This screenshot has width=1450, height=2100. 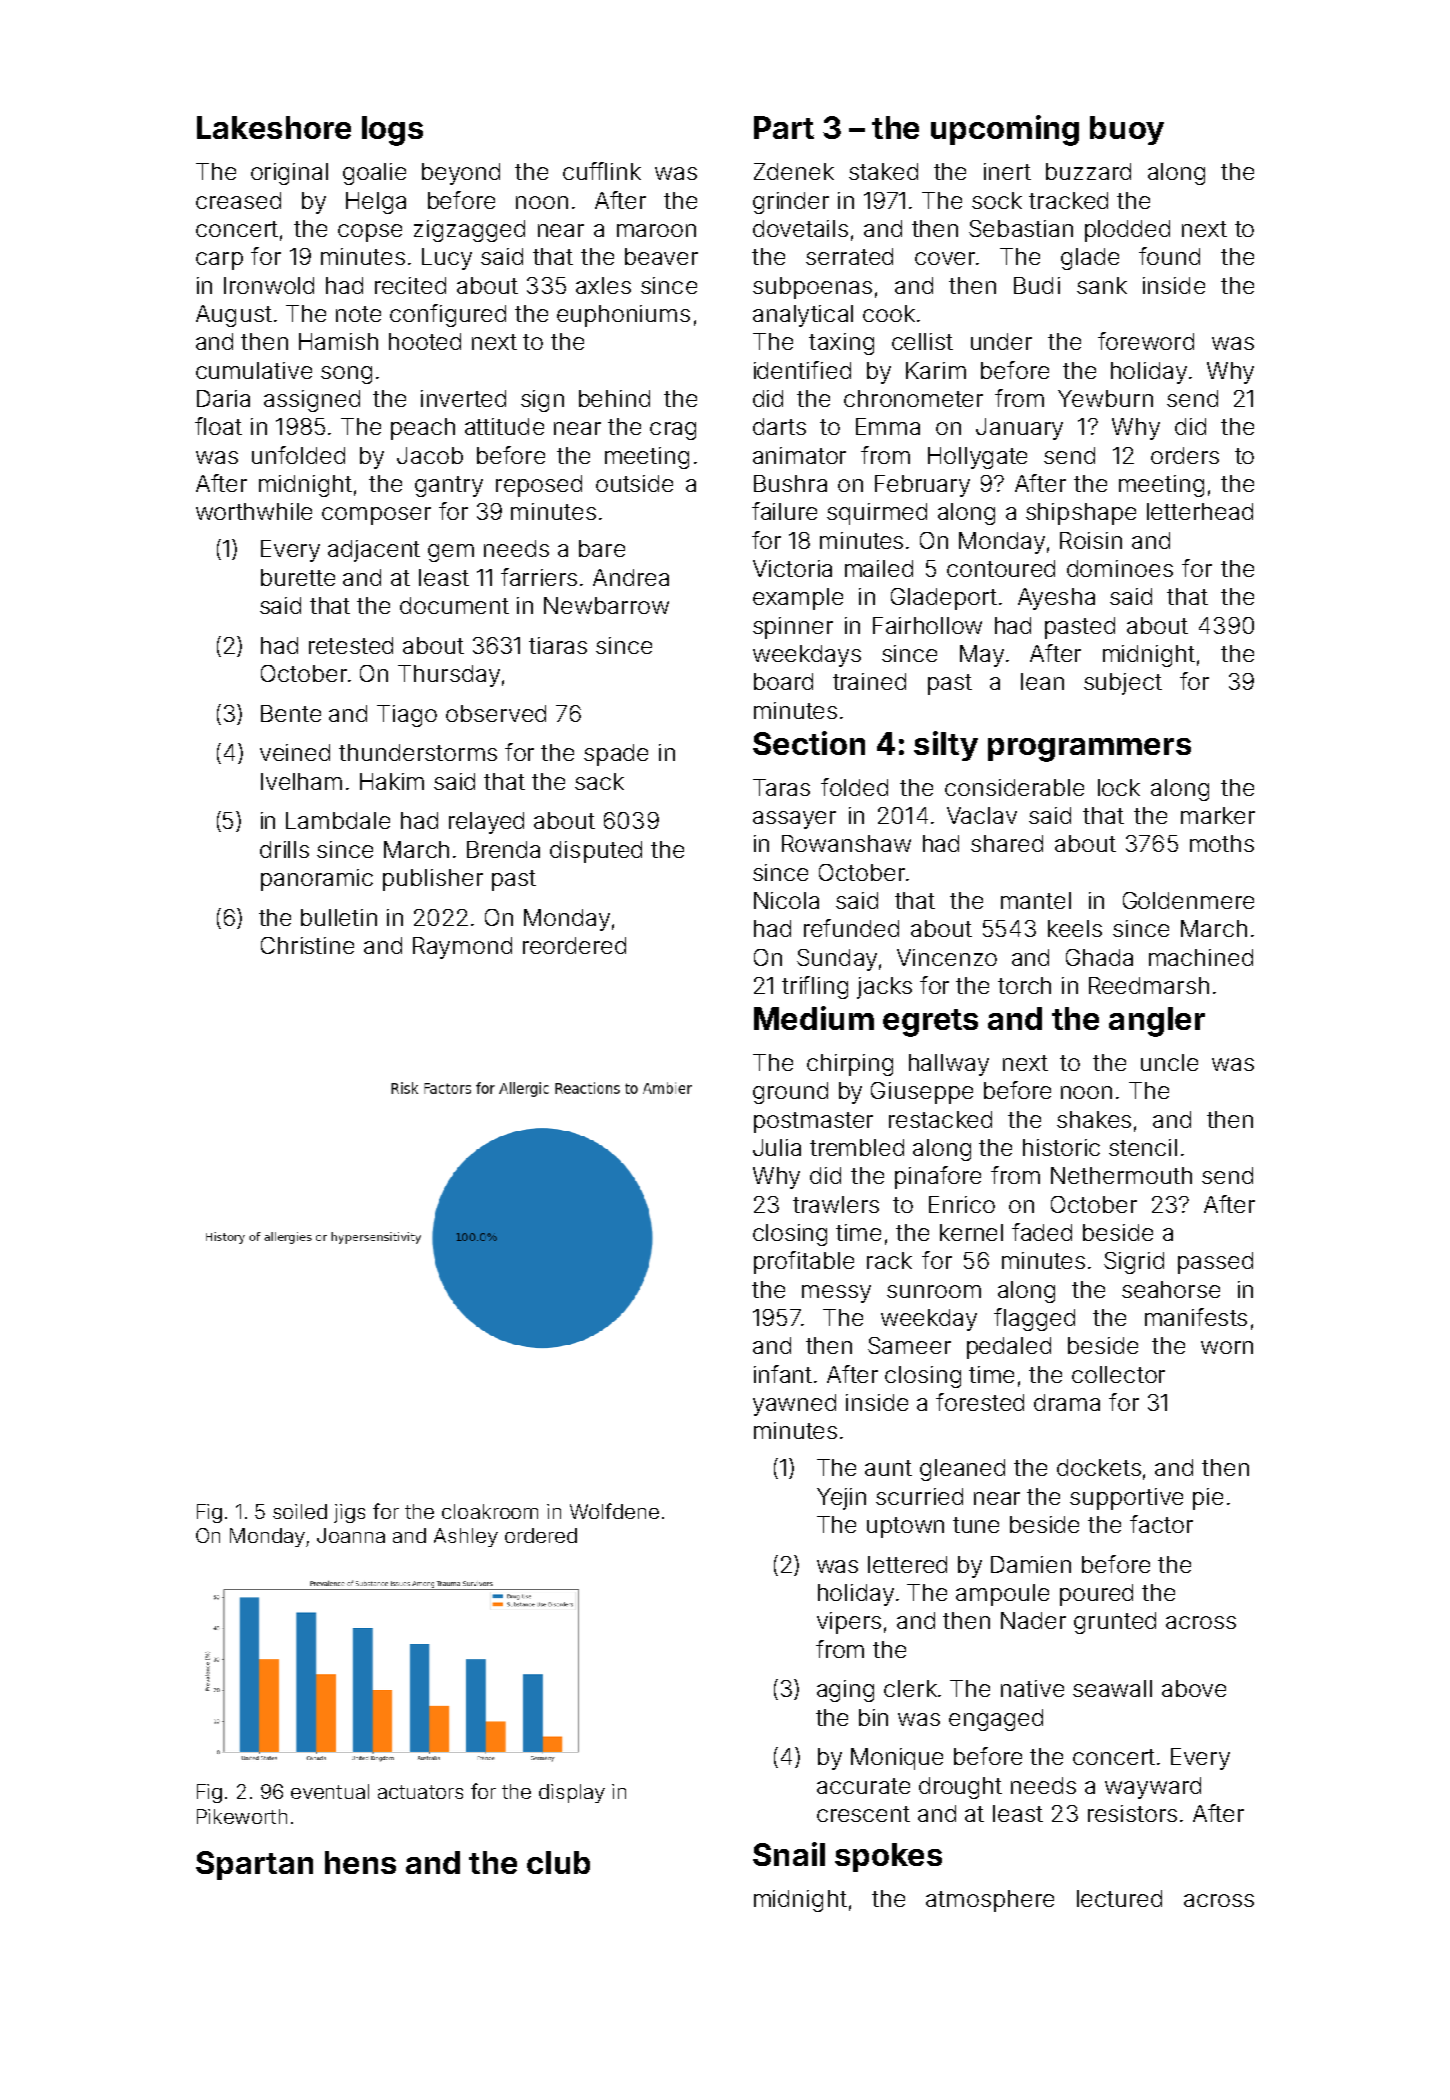 What do you see at coordinates (1112, 1688) in the screenshot?
I see `seawall` at bounding box center [1112, 1688].
